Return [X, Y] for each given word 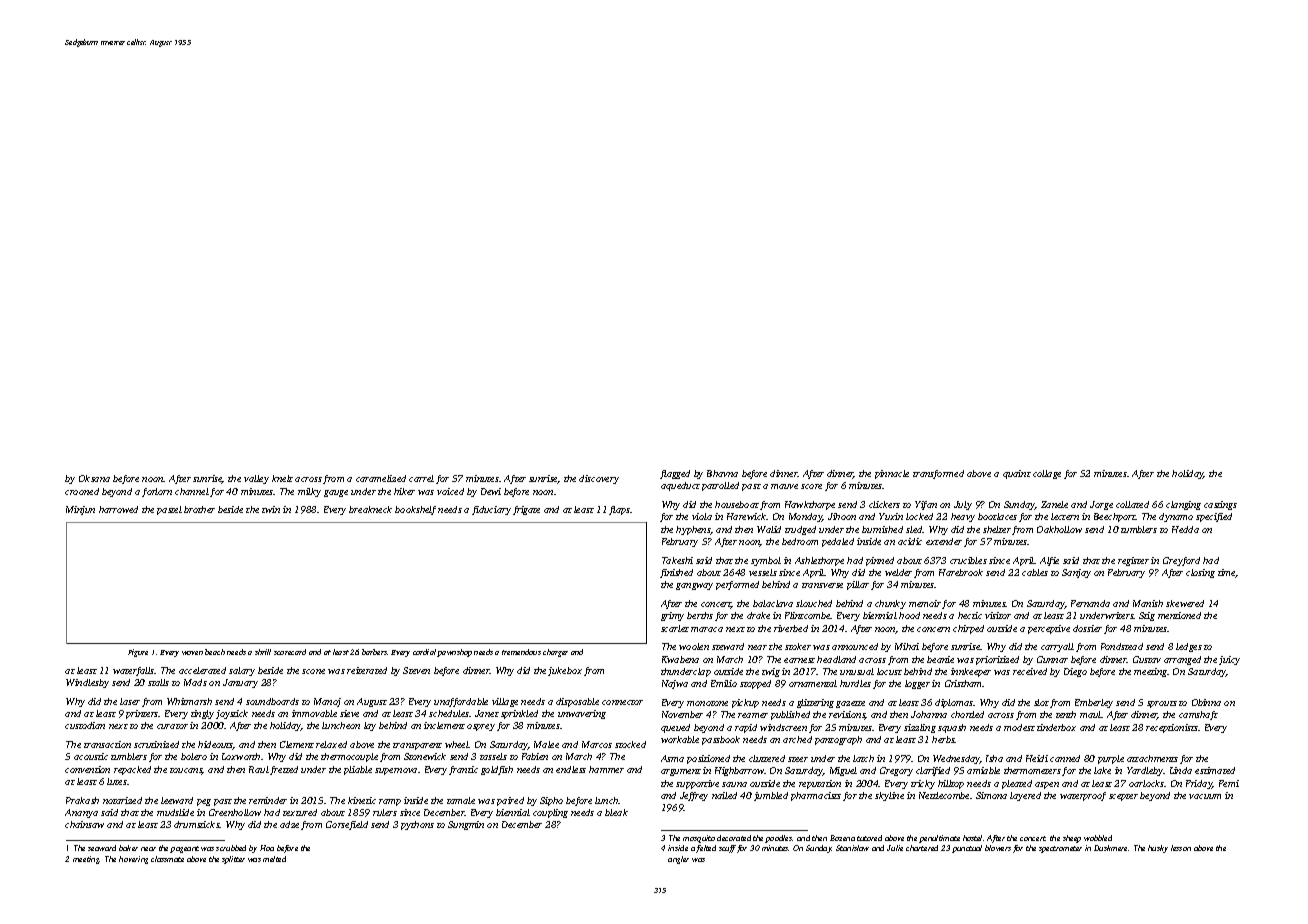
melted [274, 859]
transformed [938, 474]
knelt [282, 478]
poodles [778, 839]
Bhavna [722, 473]
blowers [998, 848]
